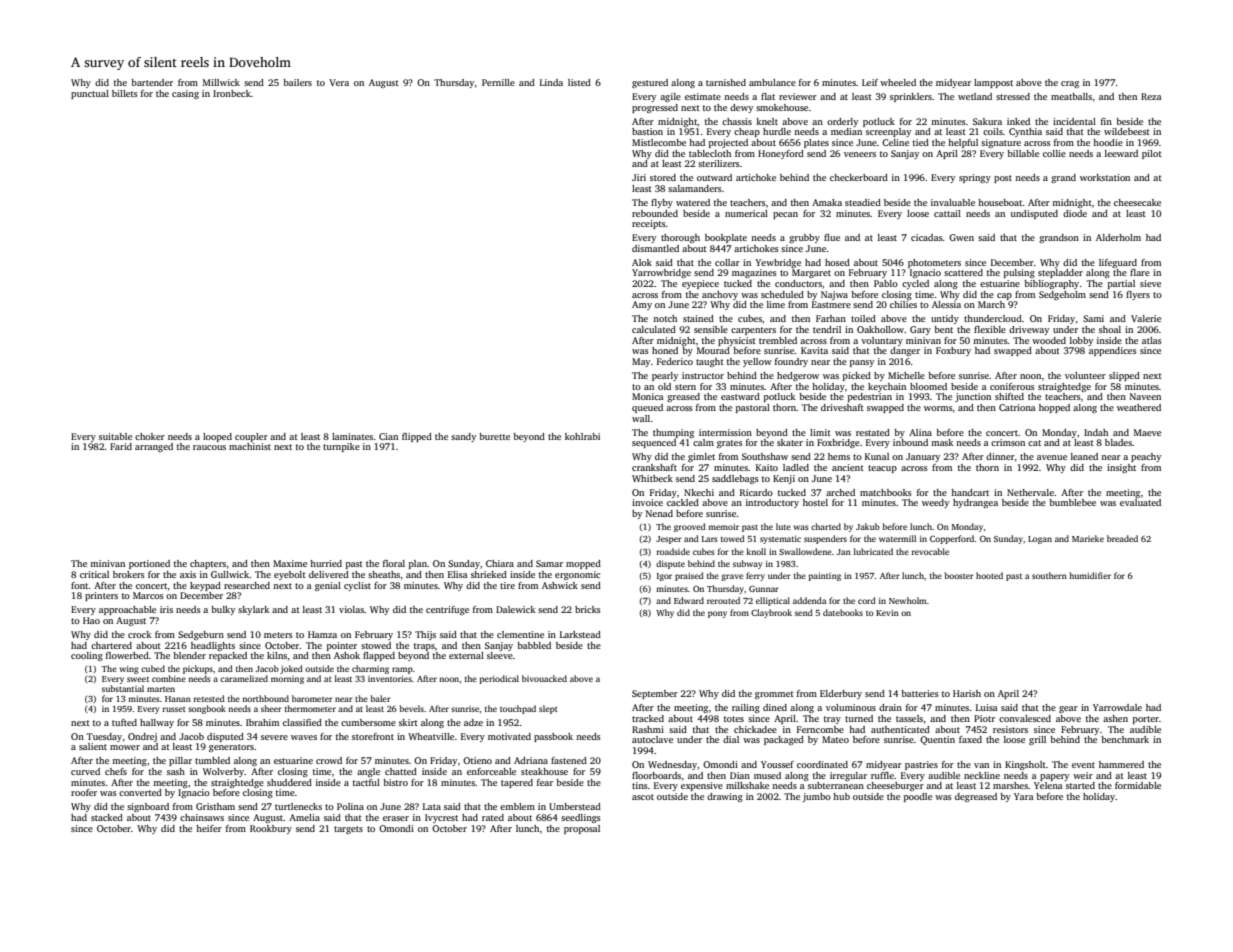 Image resolution: width=1233 pixels, height=952 pixels. What do you see at coordinates (772, 82) in the document?
I see `ambulance` at bounding box center [772, 82].
